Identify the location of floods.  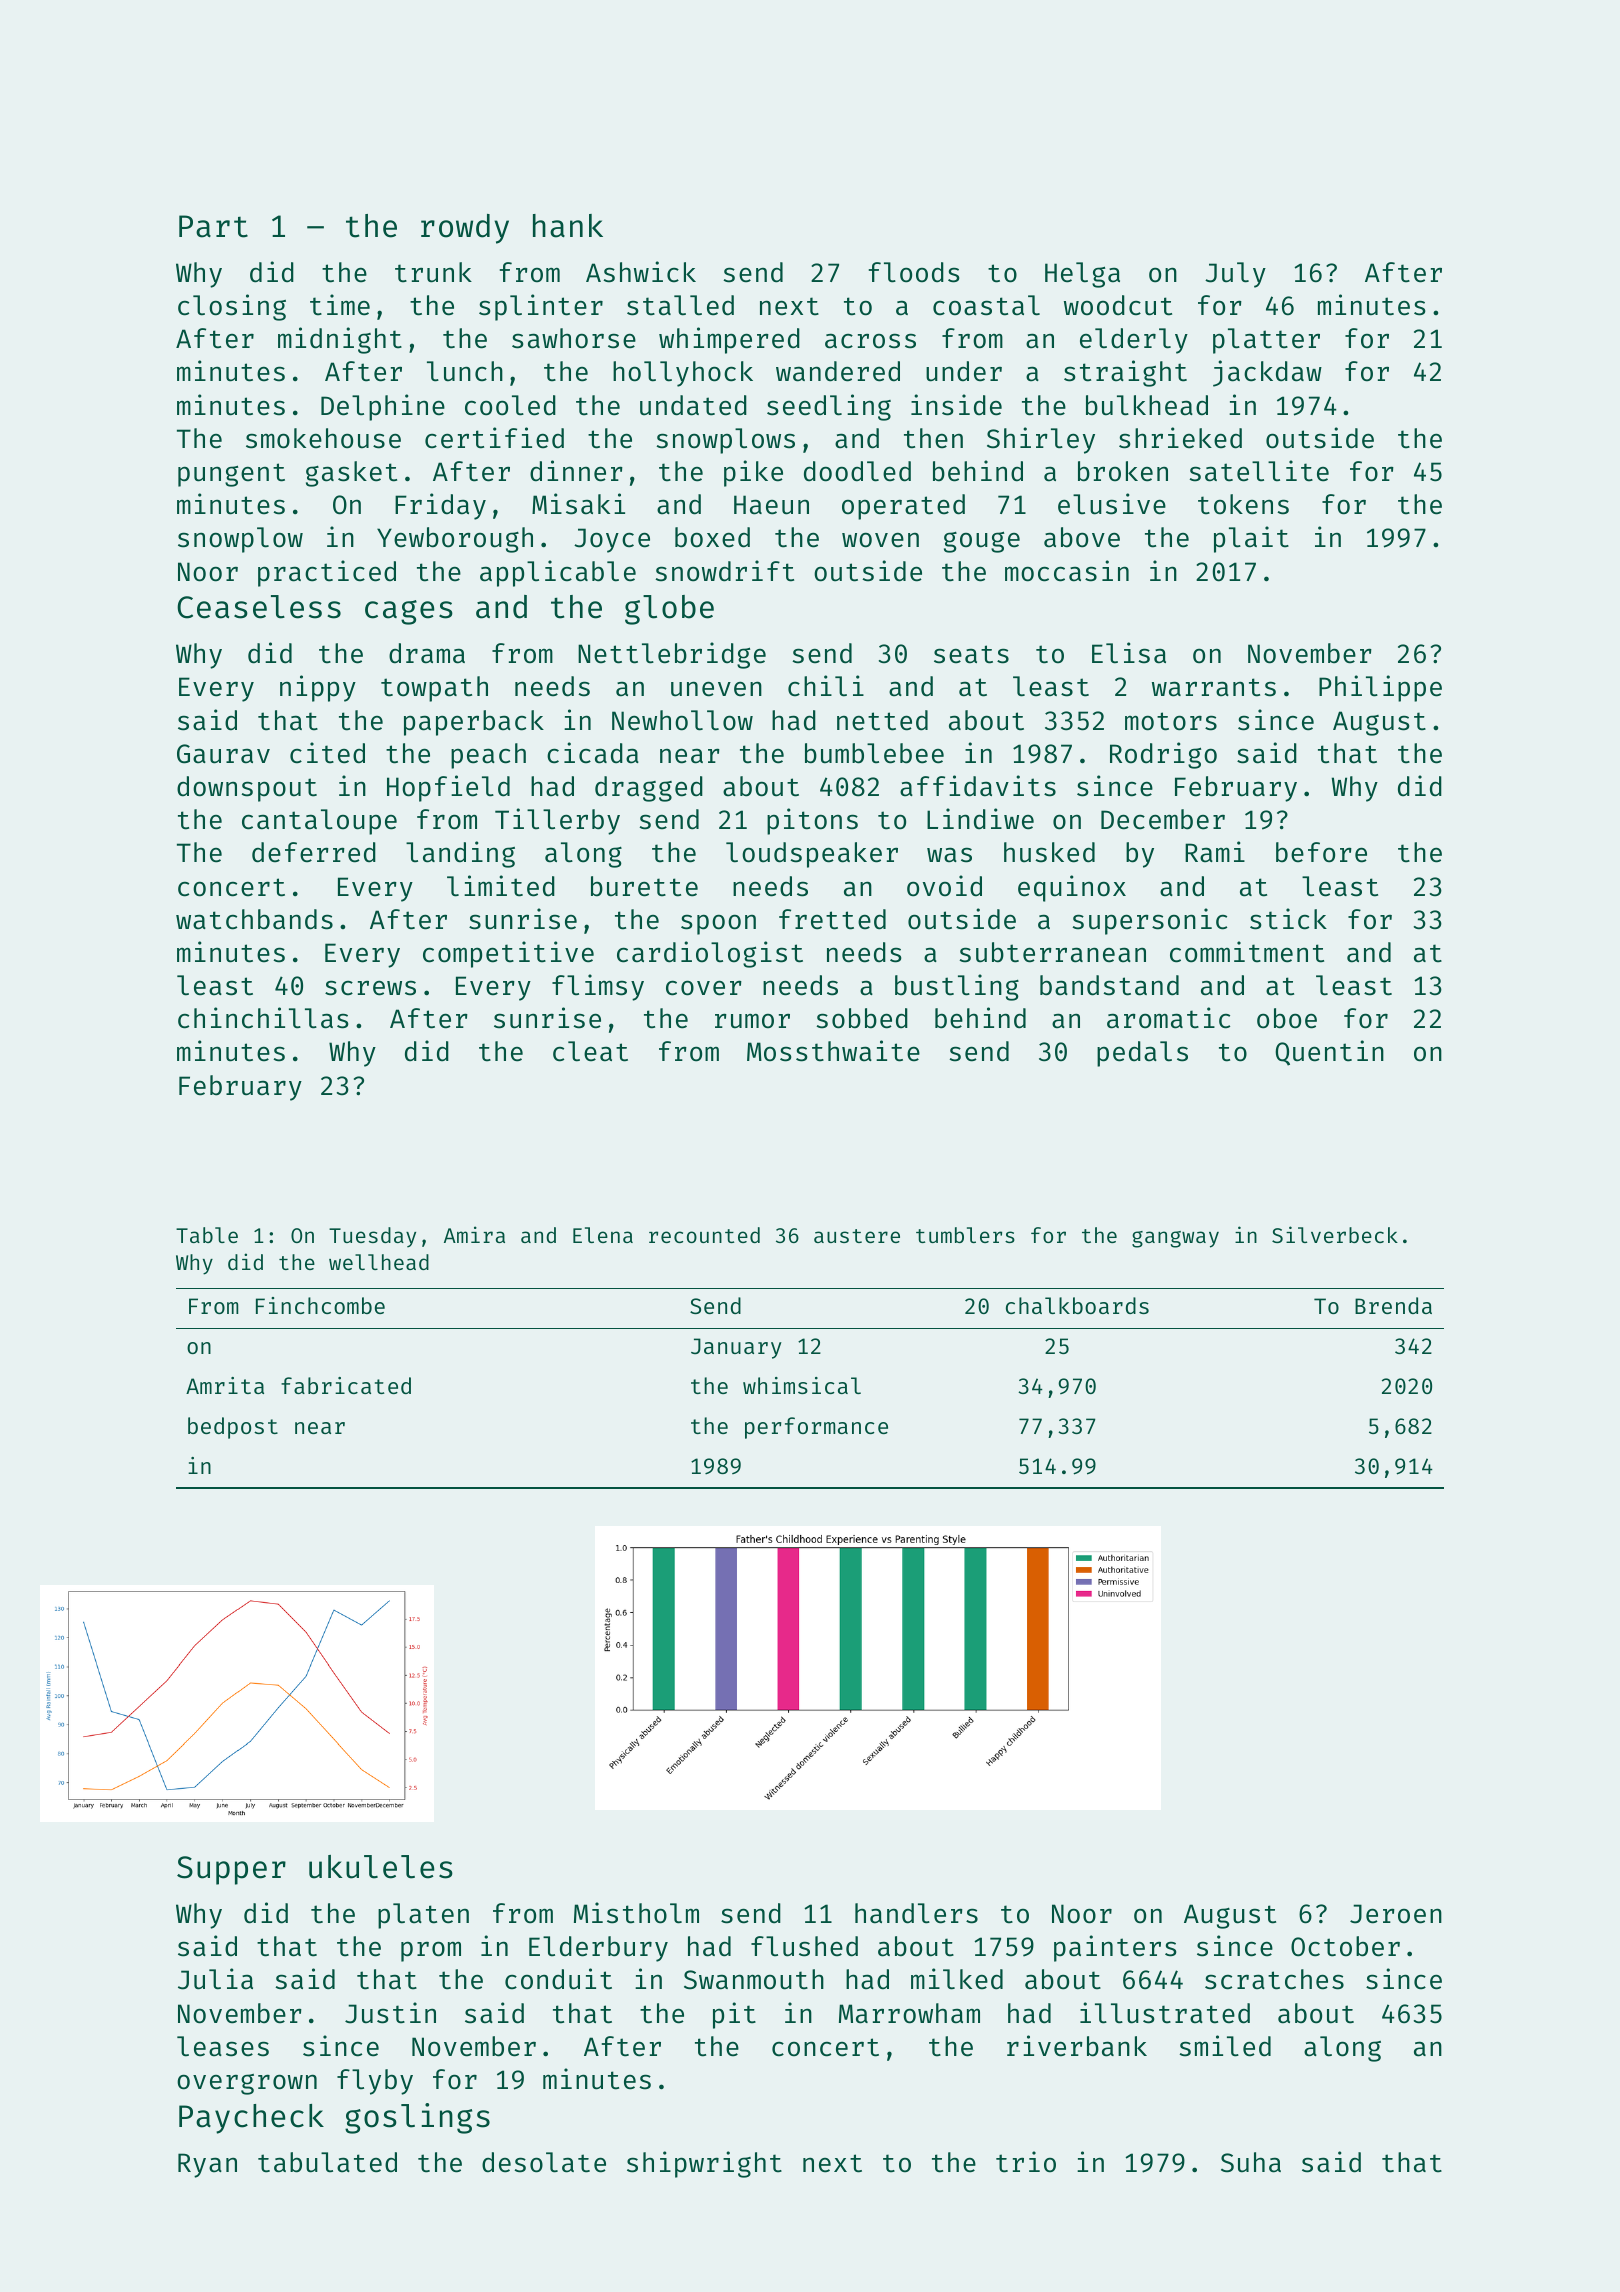
(914, 272).
